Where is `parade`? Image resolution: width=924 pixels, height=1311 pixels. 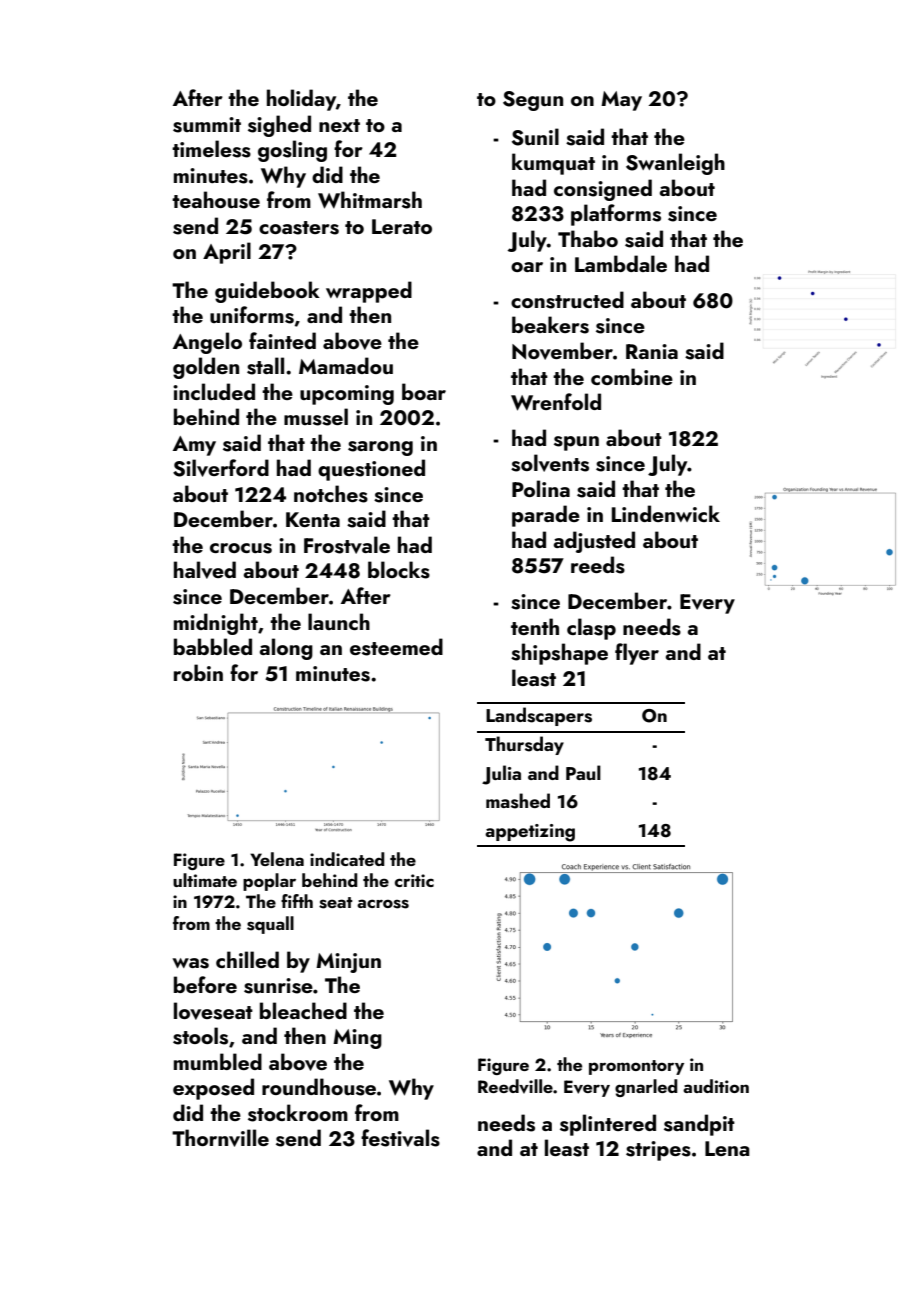
parade is located at coordinates (546, 516).
